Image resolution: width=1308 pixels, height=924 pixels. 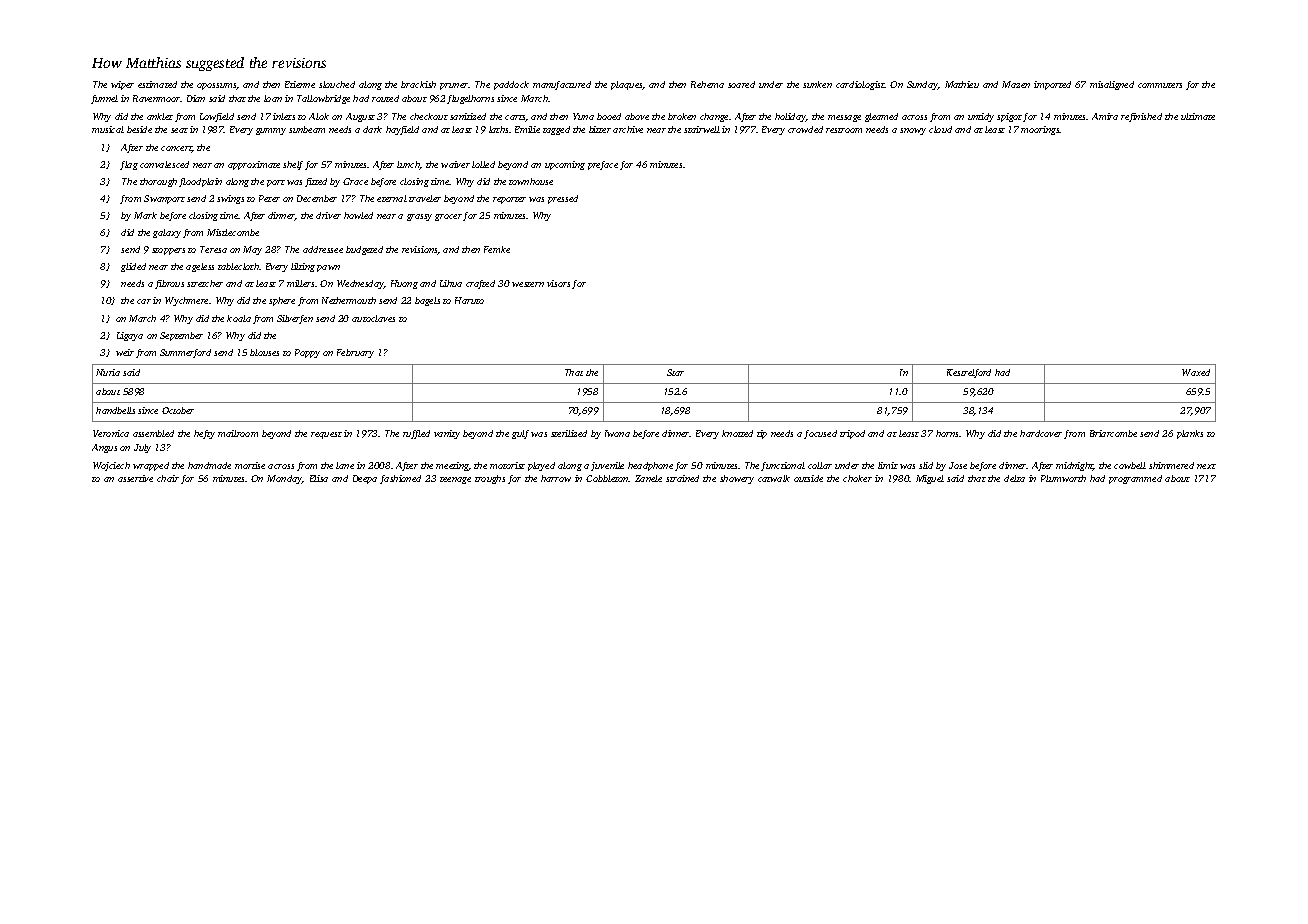 What do you see at coordinates (373, 318) in the screenshot?
I see `autoclaves` at bounding box center [373, 318].
